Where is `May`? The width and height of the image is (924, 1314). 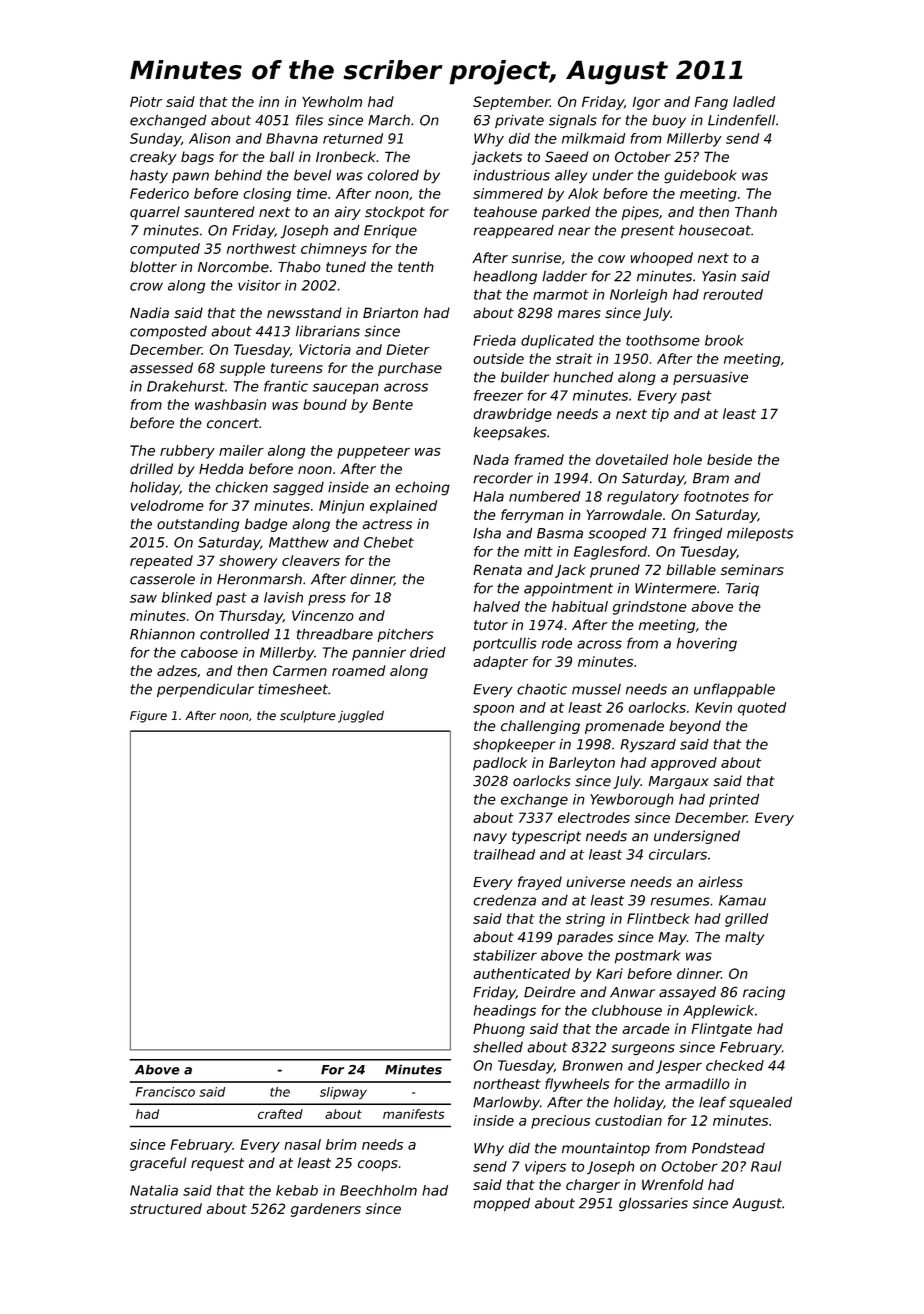 May is located at coordinates (672, 938).
